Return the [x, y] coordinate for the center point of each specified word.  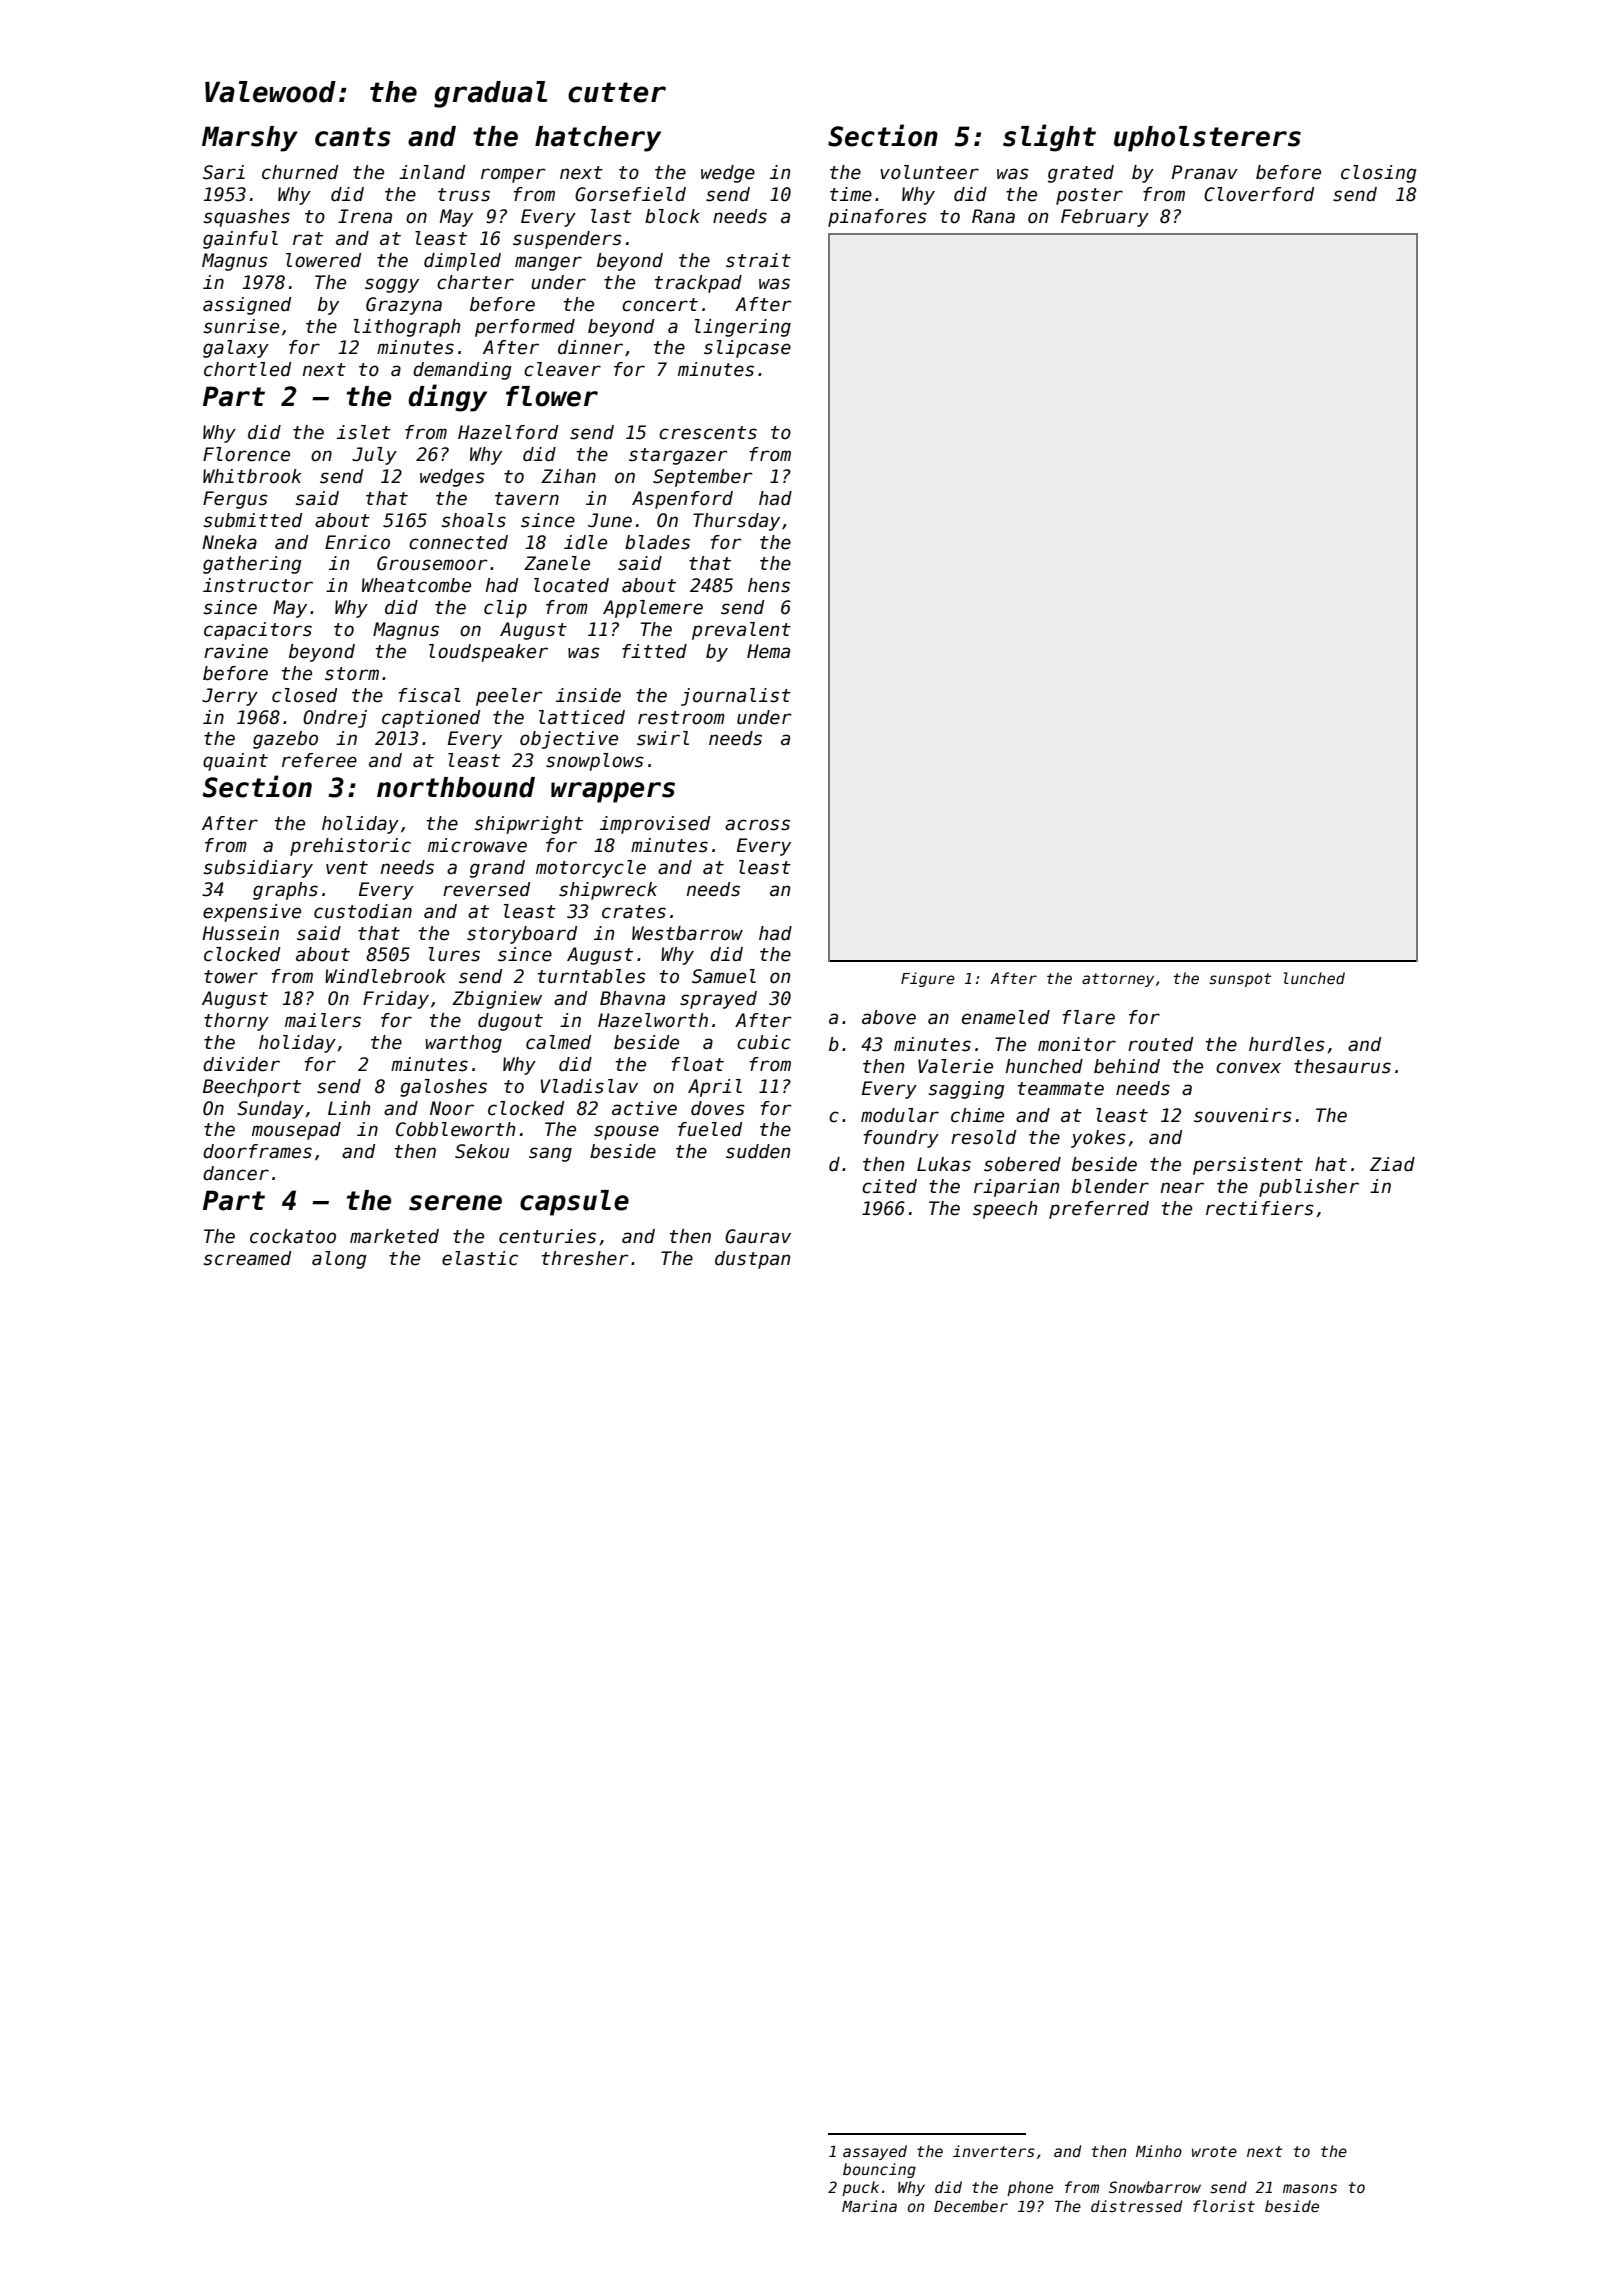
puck [860, 2188]
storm [352, 674]
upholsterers [1207, 139]
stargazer [678, 456]
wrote [1214, 2151]
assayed [875, 2152]
